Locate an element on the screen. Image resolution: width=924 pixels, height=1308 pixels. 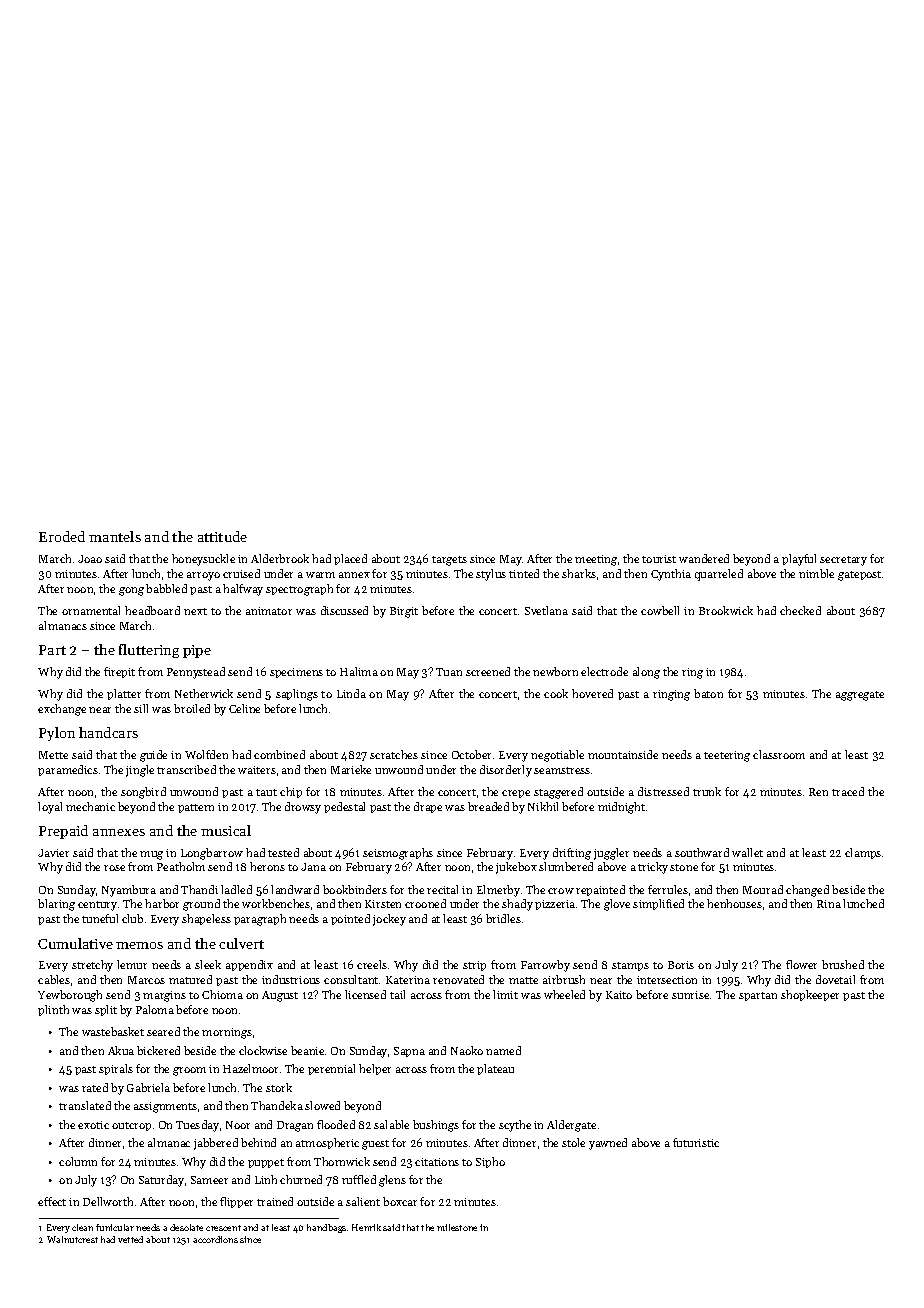
pedestal is located at coordinates (344, 807).
